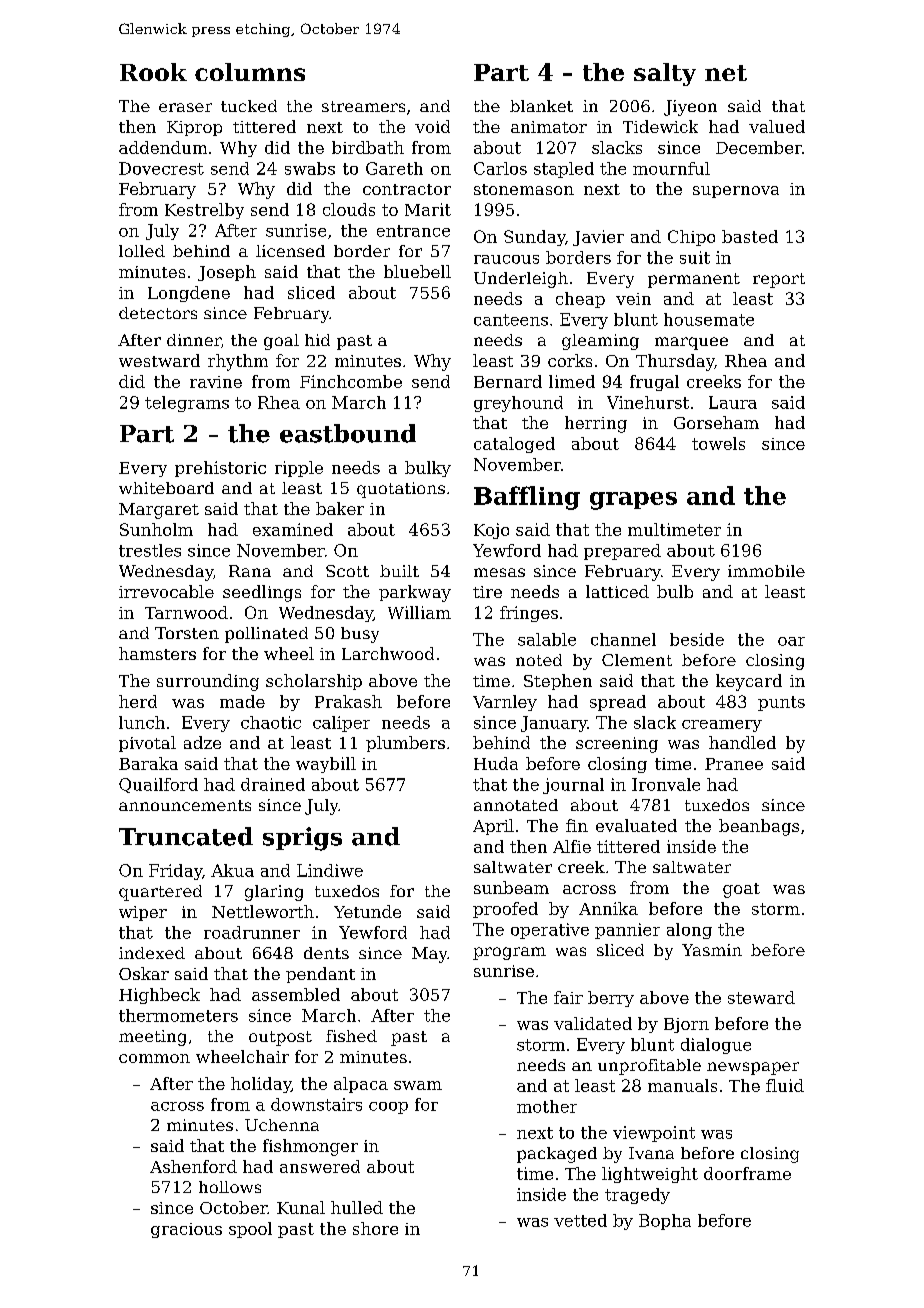  I want to click on Margaret, so click(159, 511).
